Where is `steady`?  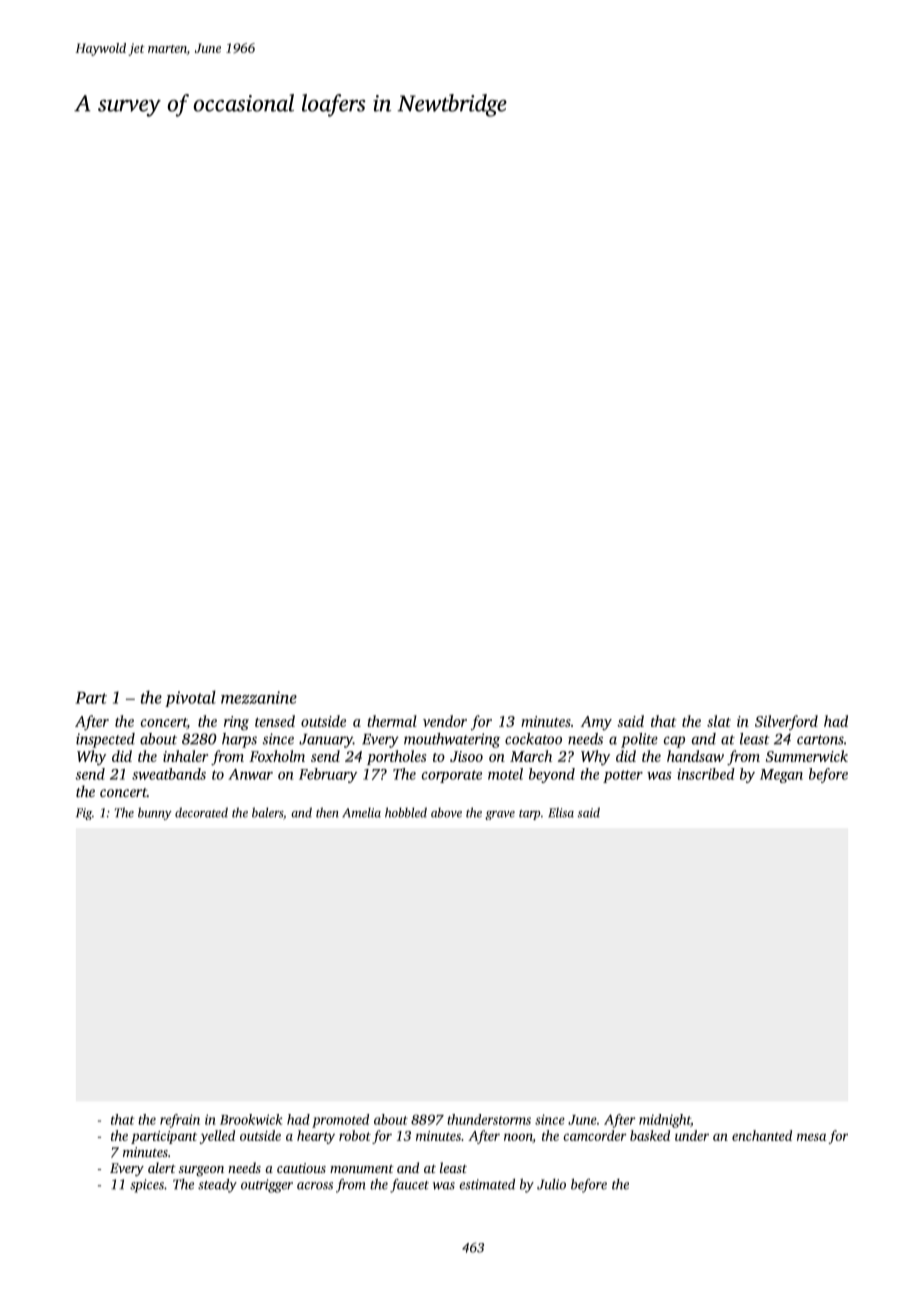
steady is located at coordinates (217, 1186).
